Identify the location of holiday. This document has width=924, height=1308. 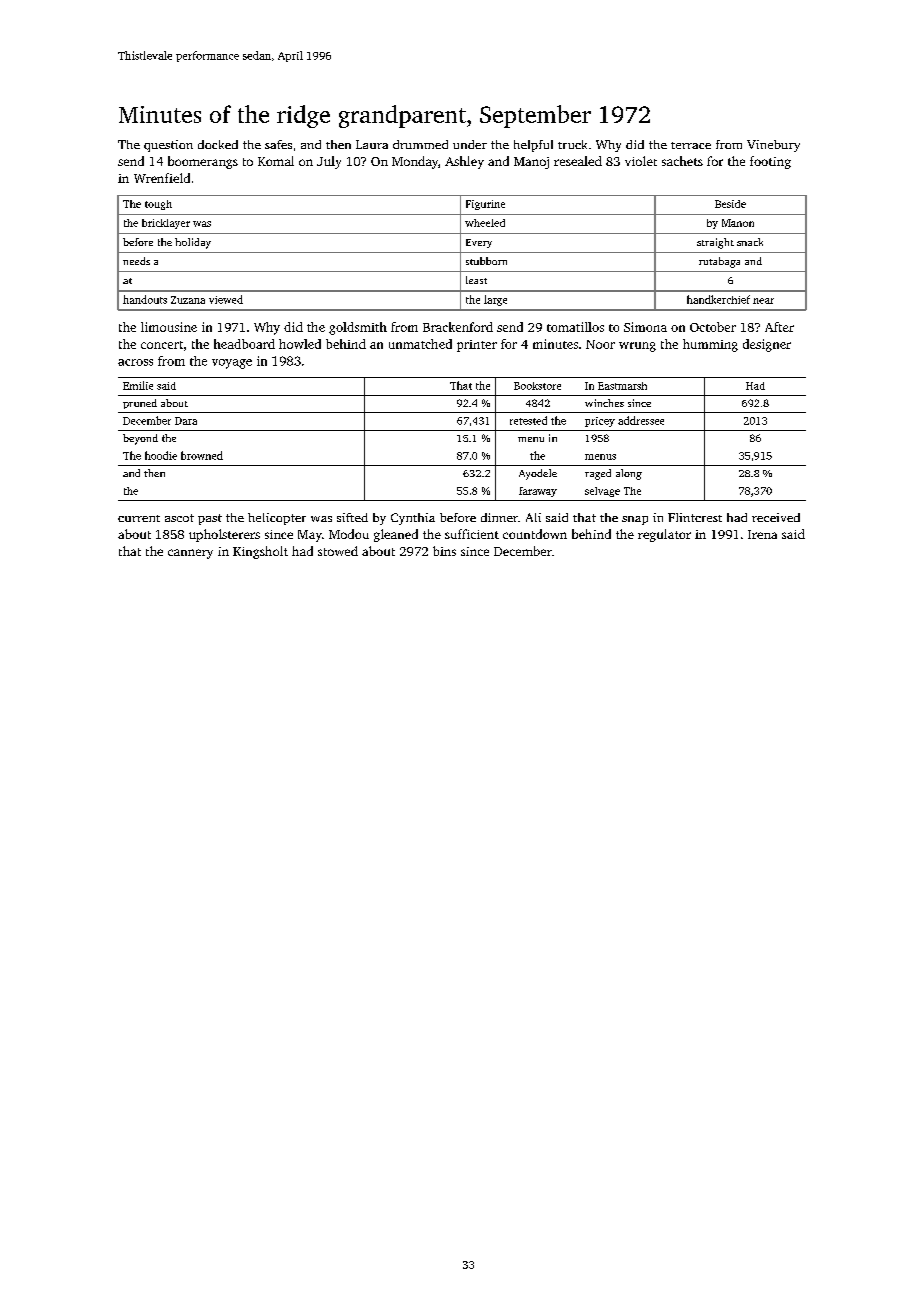
(193, 243).
